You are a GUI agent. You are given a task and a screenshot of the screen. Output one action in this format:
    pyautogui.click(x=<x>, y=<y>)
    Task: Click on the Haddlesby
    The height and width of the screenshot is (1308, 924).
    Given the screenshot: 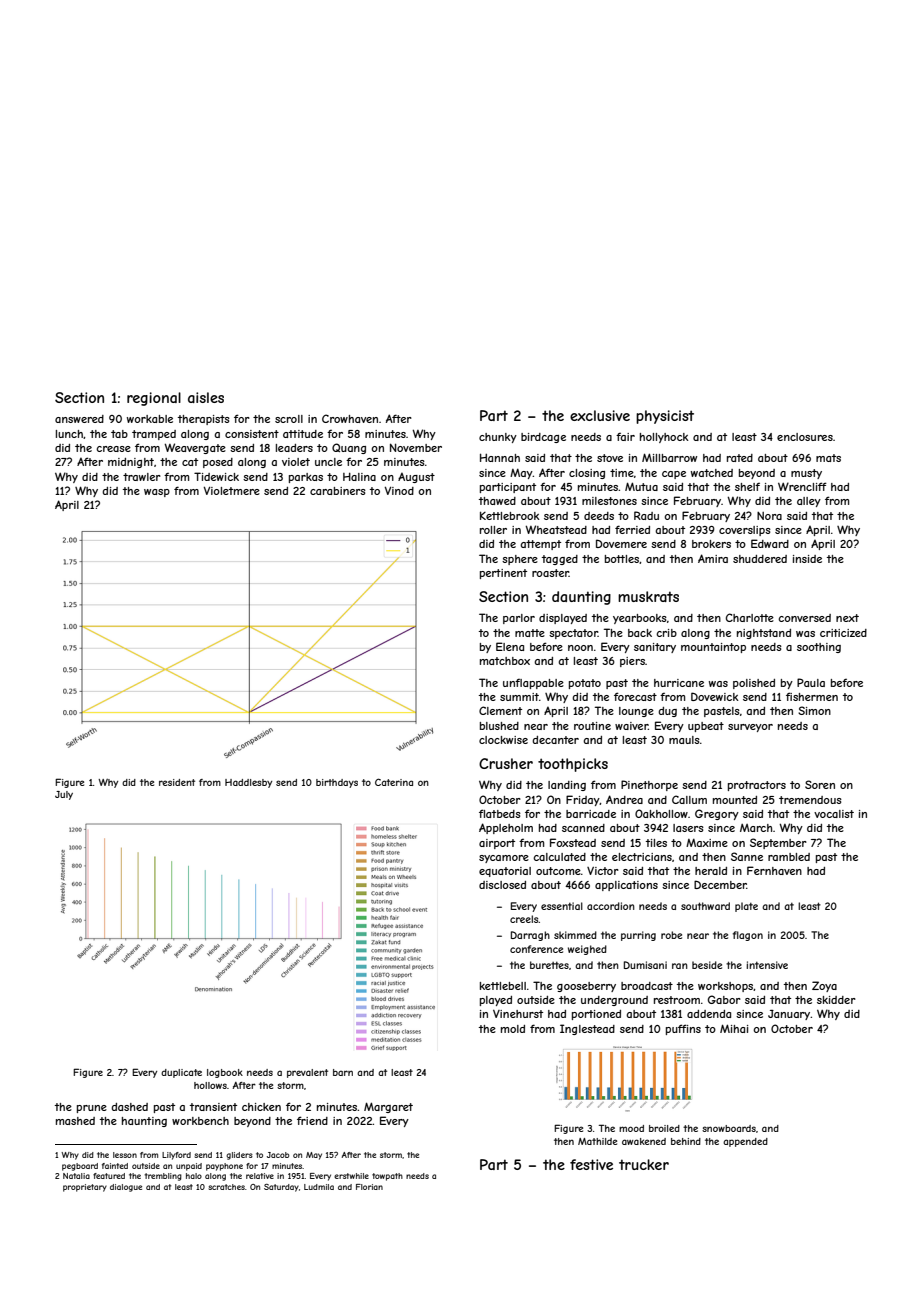 What is the action you would take?
    pyautogui.click(x=248, y=783)
